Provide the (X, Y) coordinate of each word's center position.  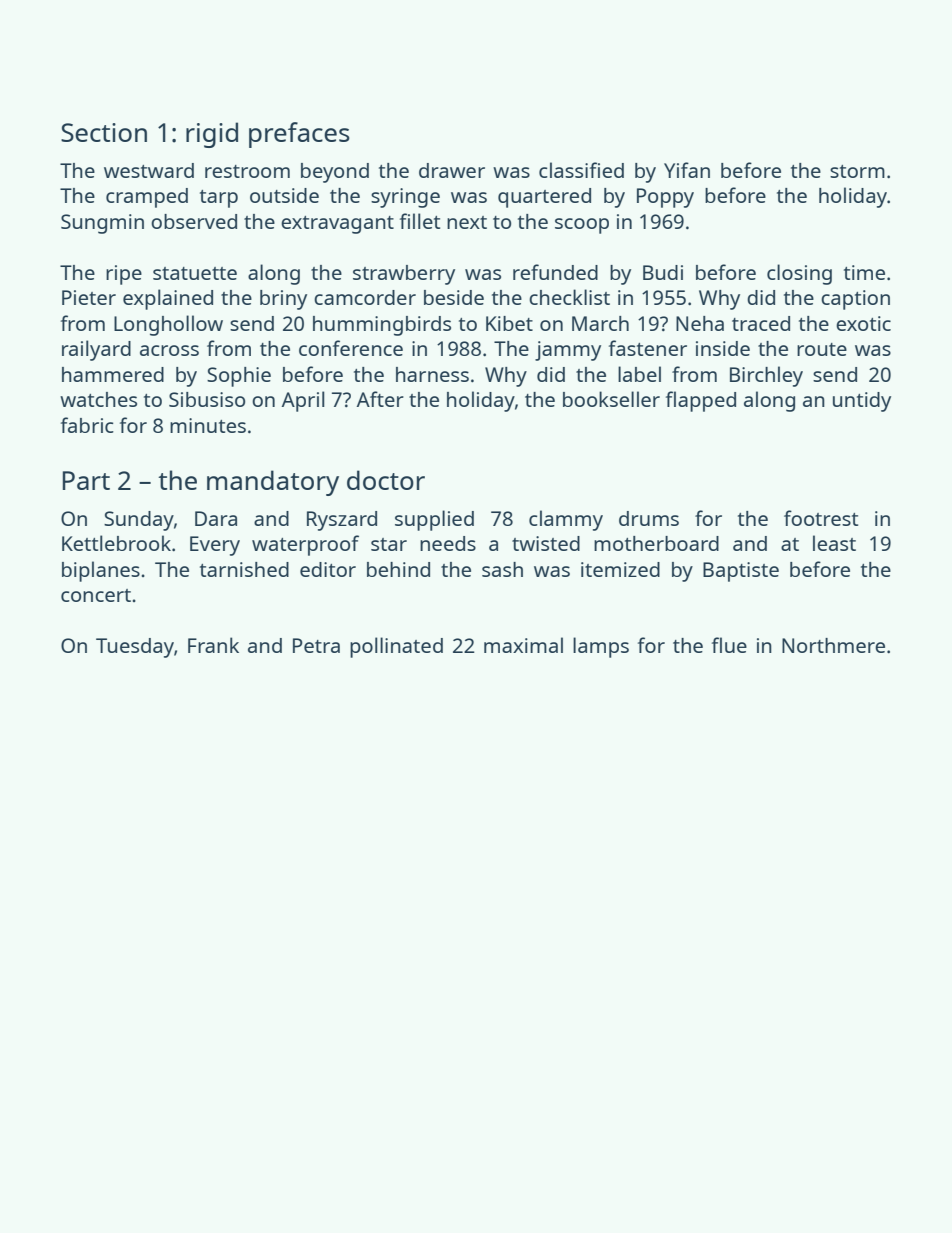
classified (581, 170)
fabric (87, 425)
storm (857, 171)
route (822, 349)
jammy (568, 351)
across (169, 350)
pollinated (396, 647)
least (834, 543)
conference (351, 348)
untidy (862, 402)
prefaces (299, 135)
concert (96, 595)
